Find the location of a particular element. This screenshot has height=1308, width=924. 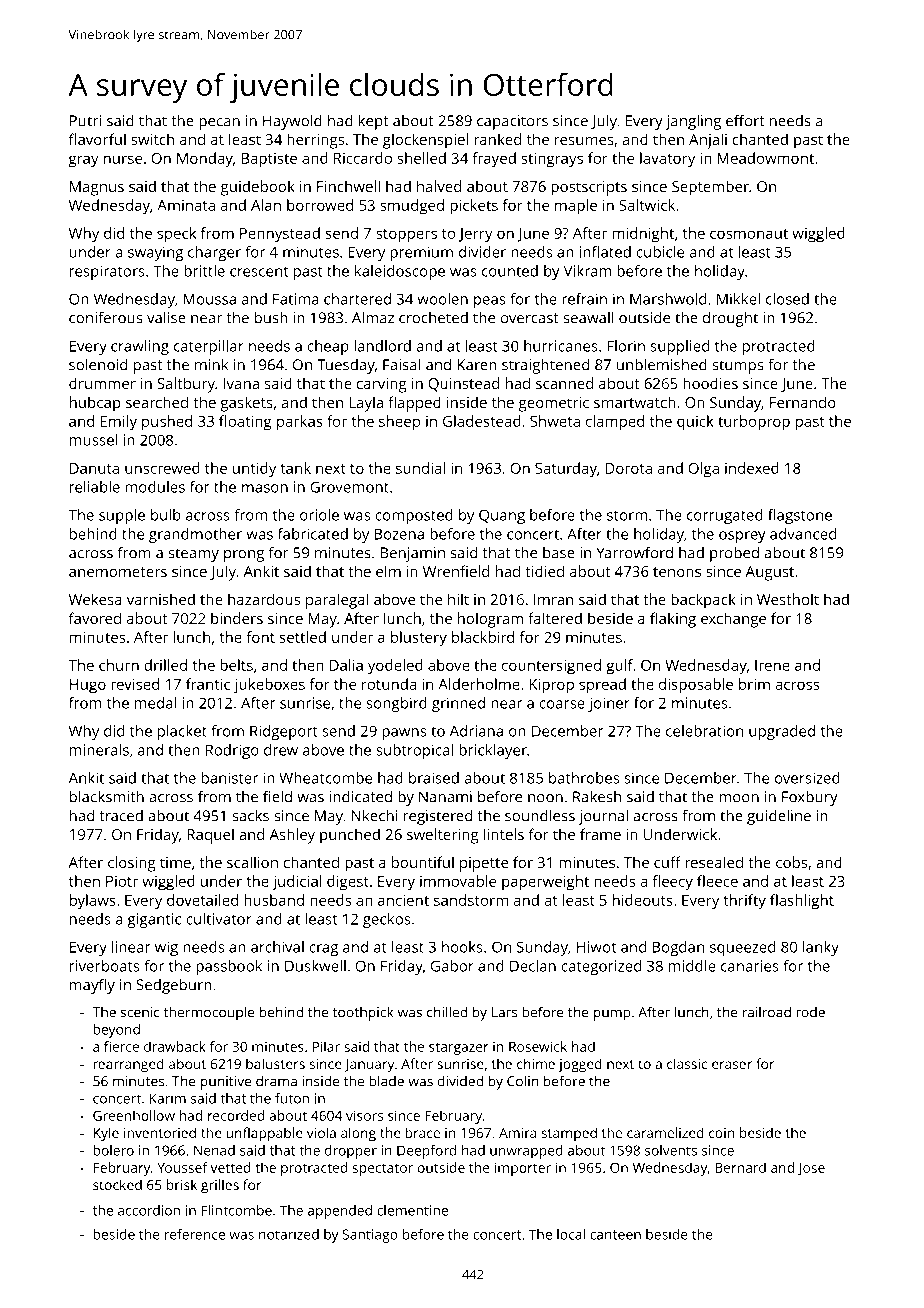

canaries is located at coordinates (750, 966).
